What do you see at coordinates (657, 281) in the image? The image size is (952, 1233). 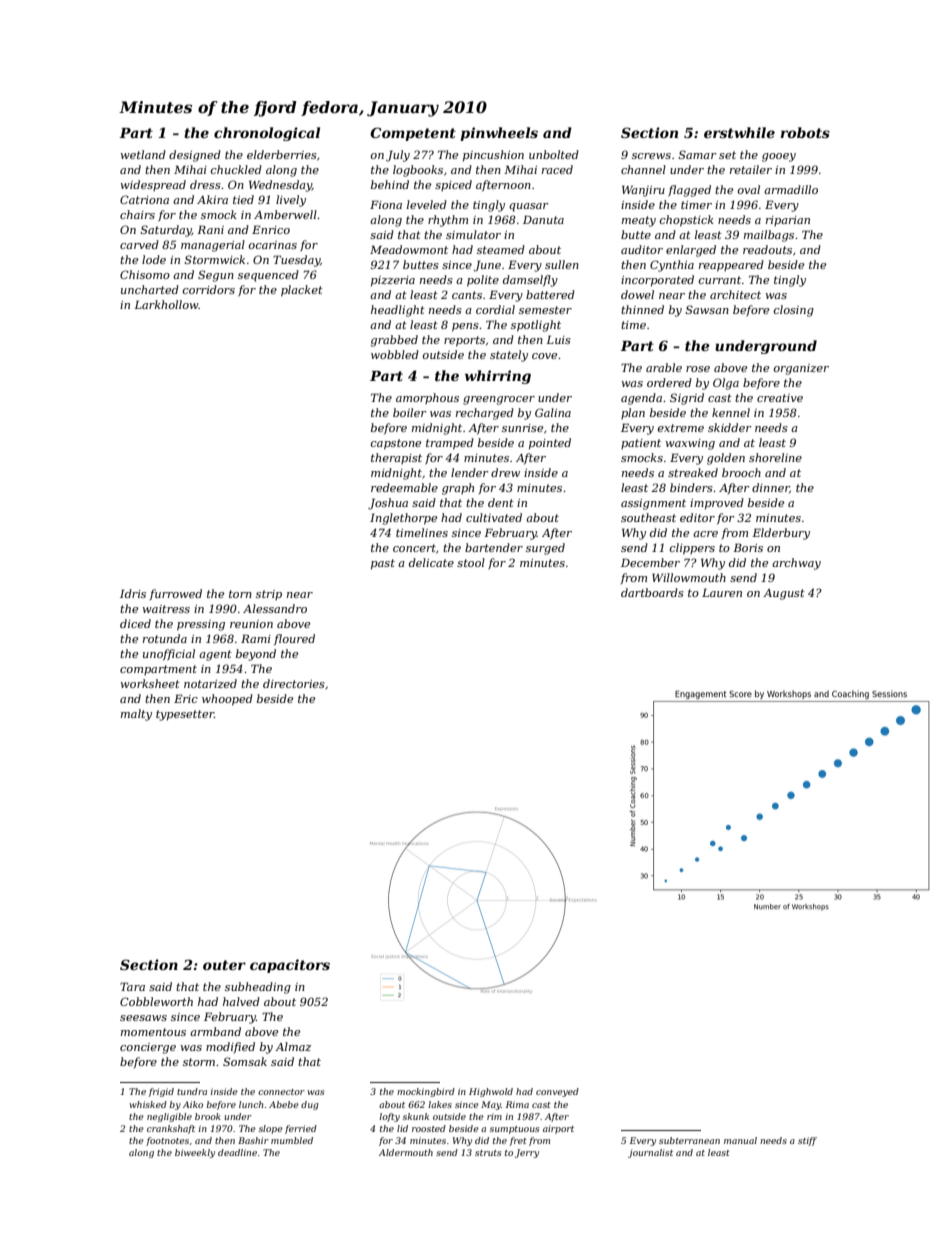 I see `incorporated` at bounding box center [657, 281].
